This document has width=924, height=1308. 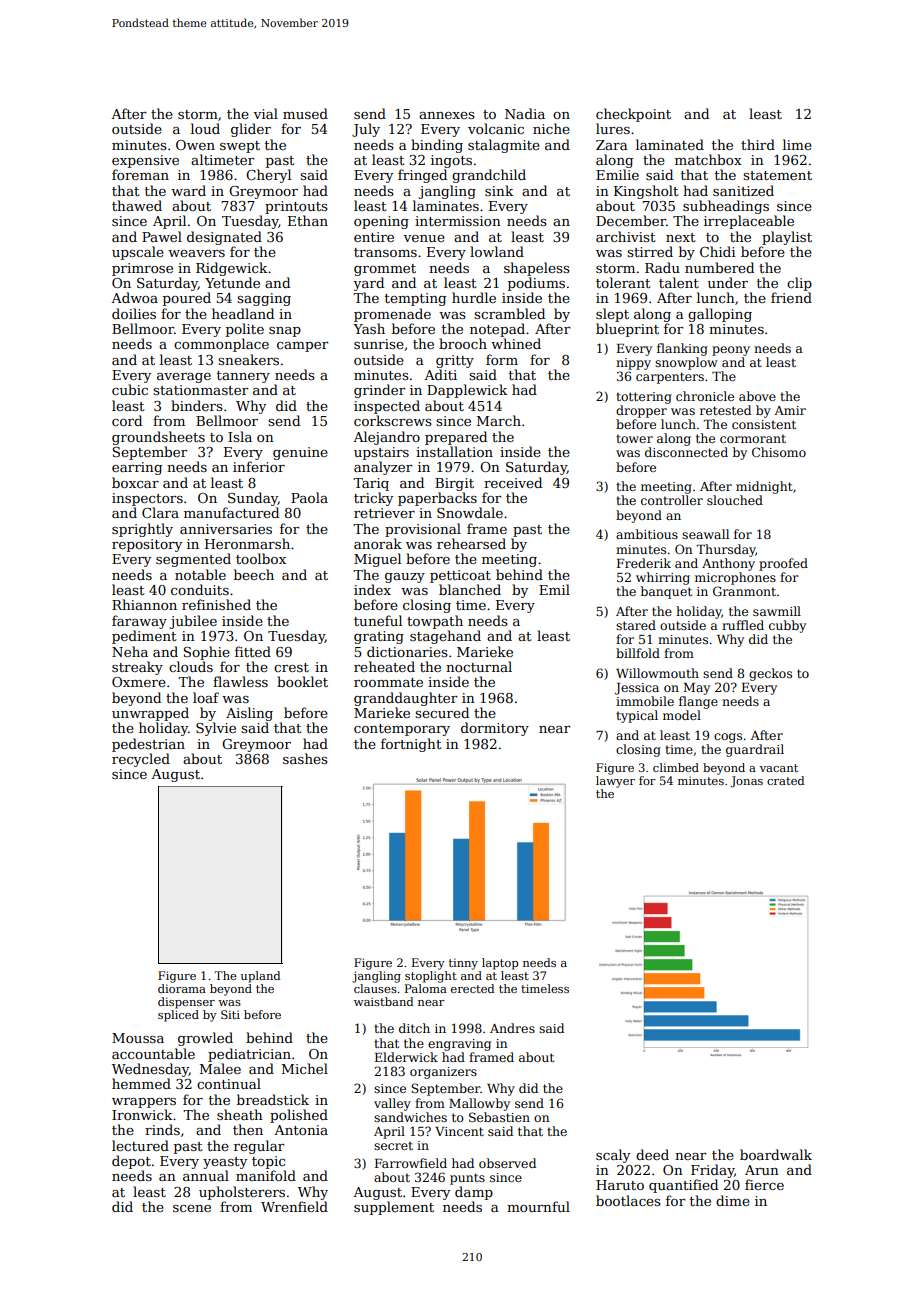 I want to click on Nadia, so click(x=525, y=113).
